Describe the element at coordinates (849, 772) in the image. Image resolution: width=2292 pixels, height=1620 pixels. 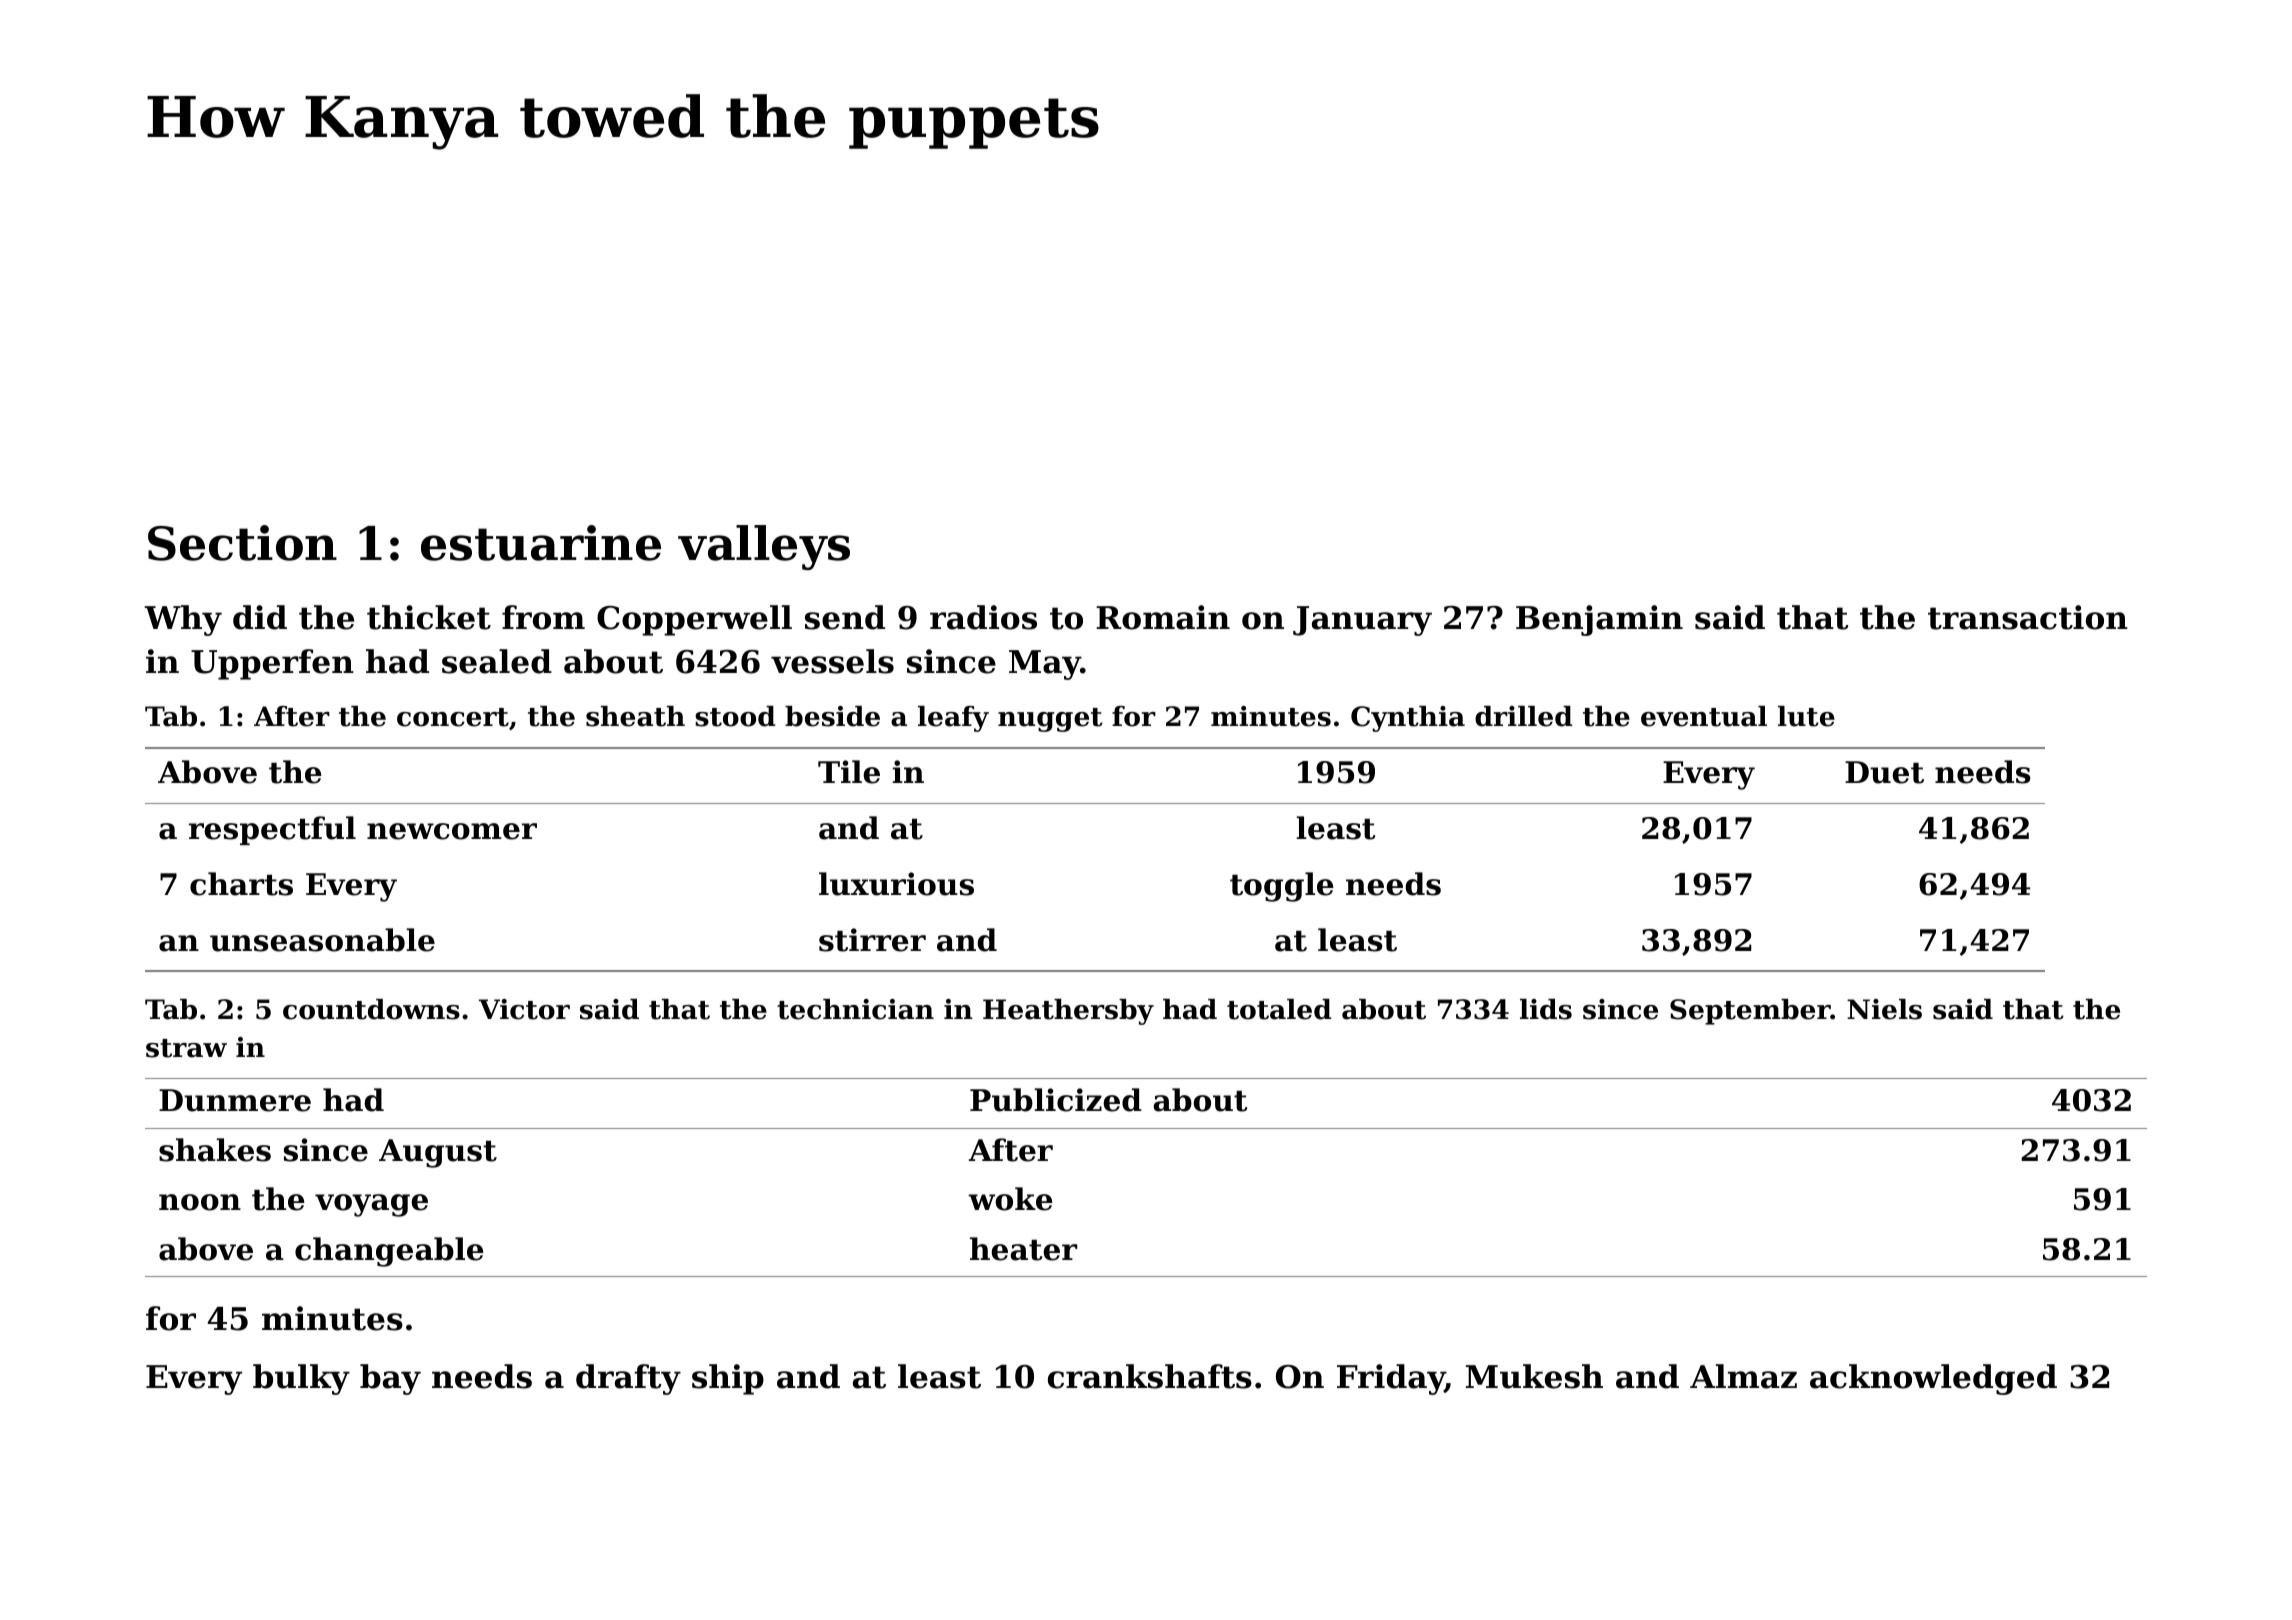
I see `Tile` at that location.
